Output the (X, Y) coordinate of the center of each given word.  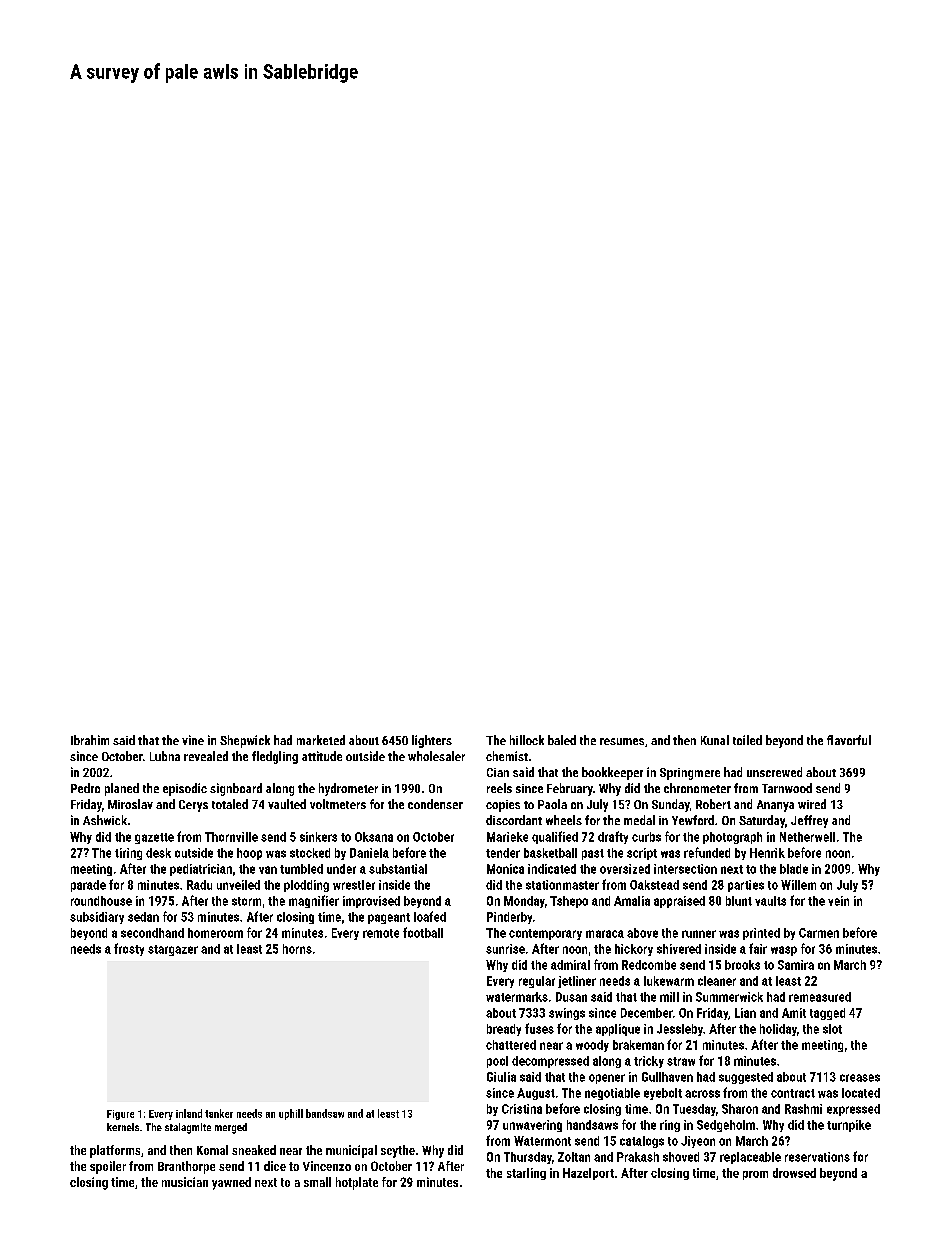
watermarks (517, 997)
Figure (120, 1115)
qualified (555, 837)
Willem (798, 885)
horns (297, 949)
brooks (742, 965)
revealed (206, 756)
